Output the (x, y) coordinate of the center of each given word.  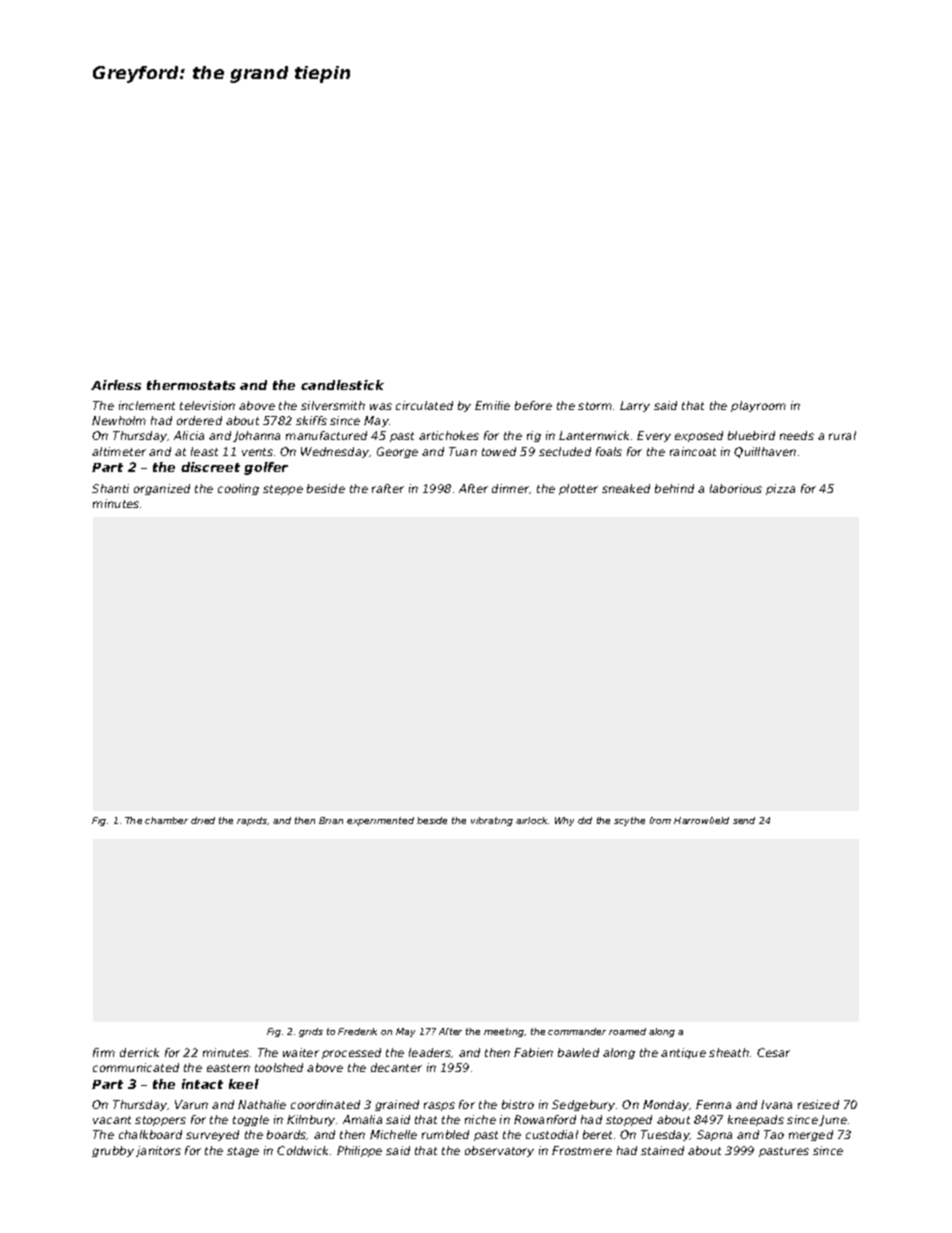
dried (203, 820)
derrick (139, 1052)
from (660, 820)
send (744, 820)
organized (162, 489)
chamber (166, 820)
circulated (424, 405)
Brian (331, 820)
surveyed (212, 1135)
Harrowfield (701, 820)
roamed (627, 1031)
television (207, 405)
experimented (380, 821)
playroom (758, 406)
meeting (504, 1032)
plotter (578, 489)
